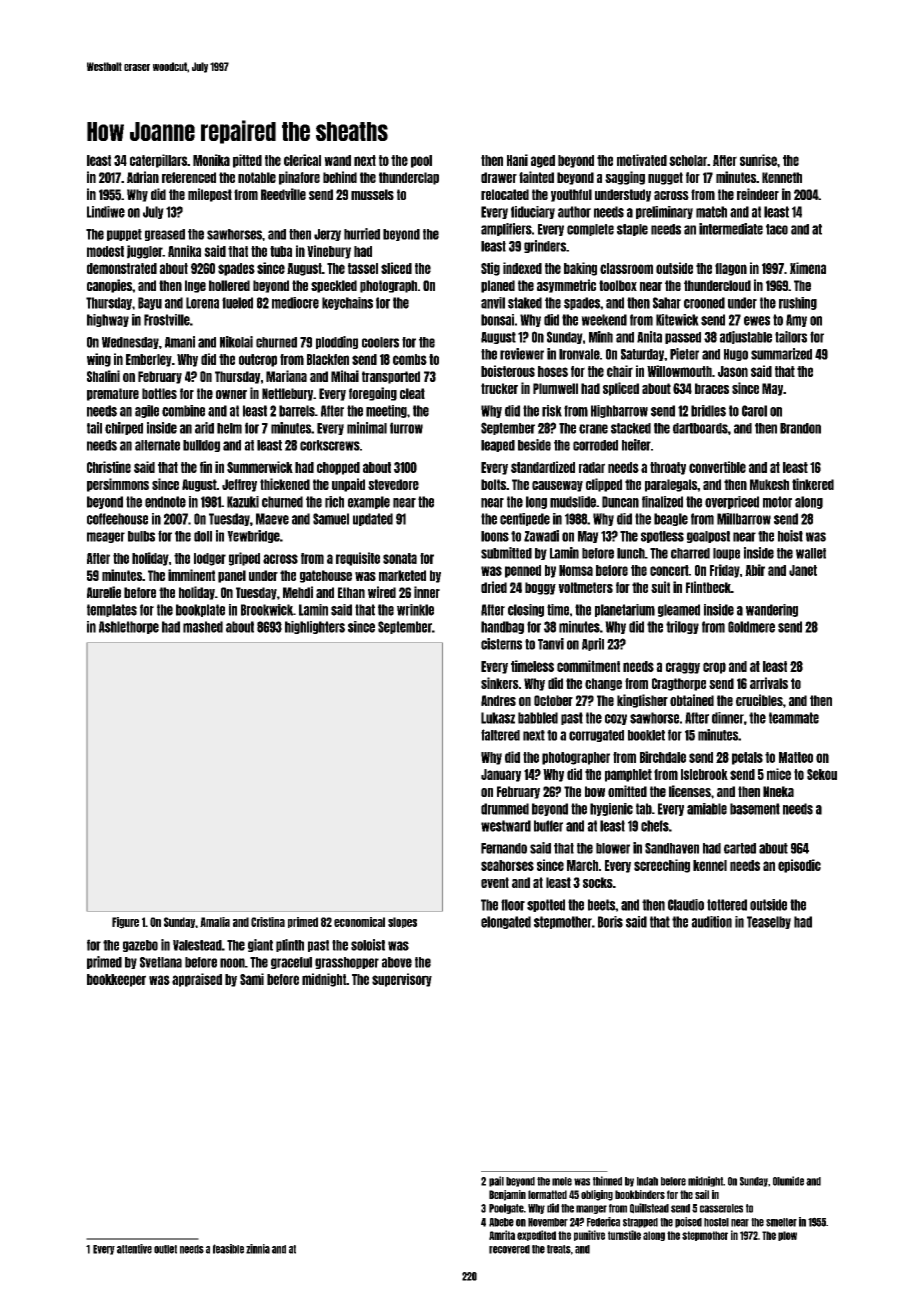 This image has width=924, height=1308. I want to click on cleat, so click(412, 393).
